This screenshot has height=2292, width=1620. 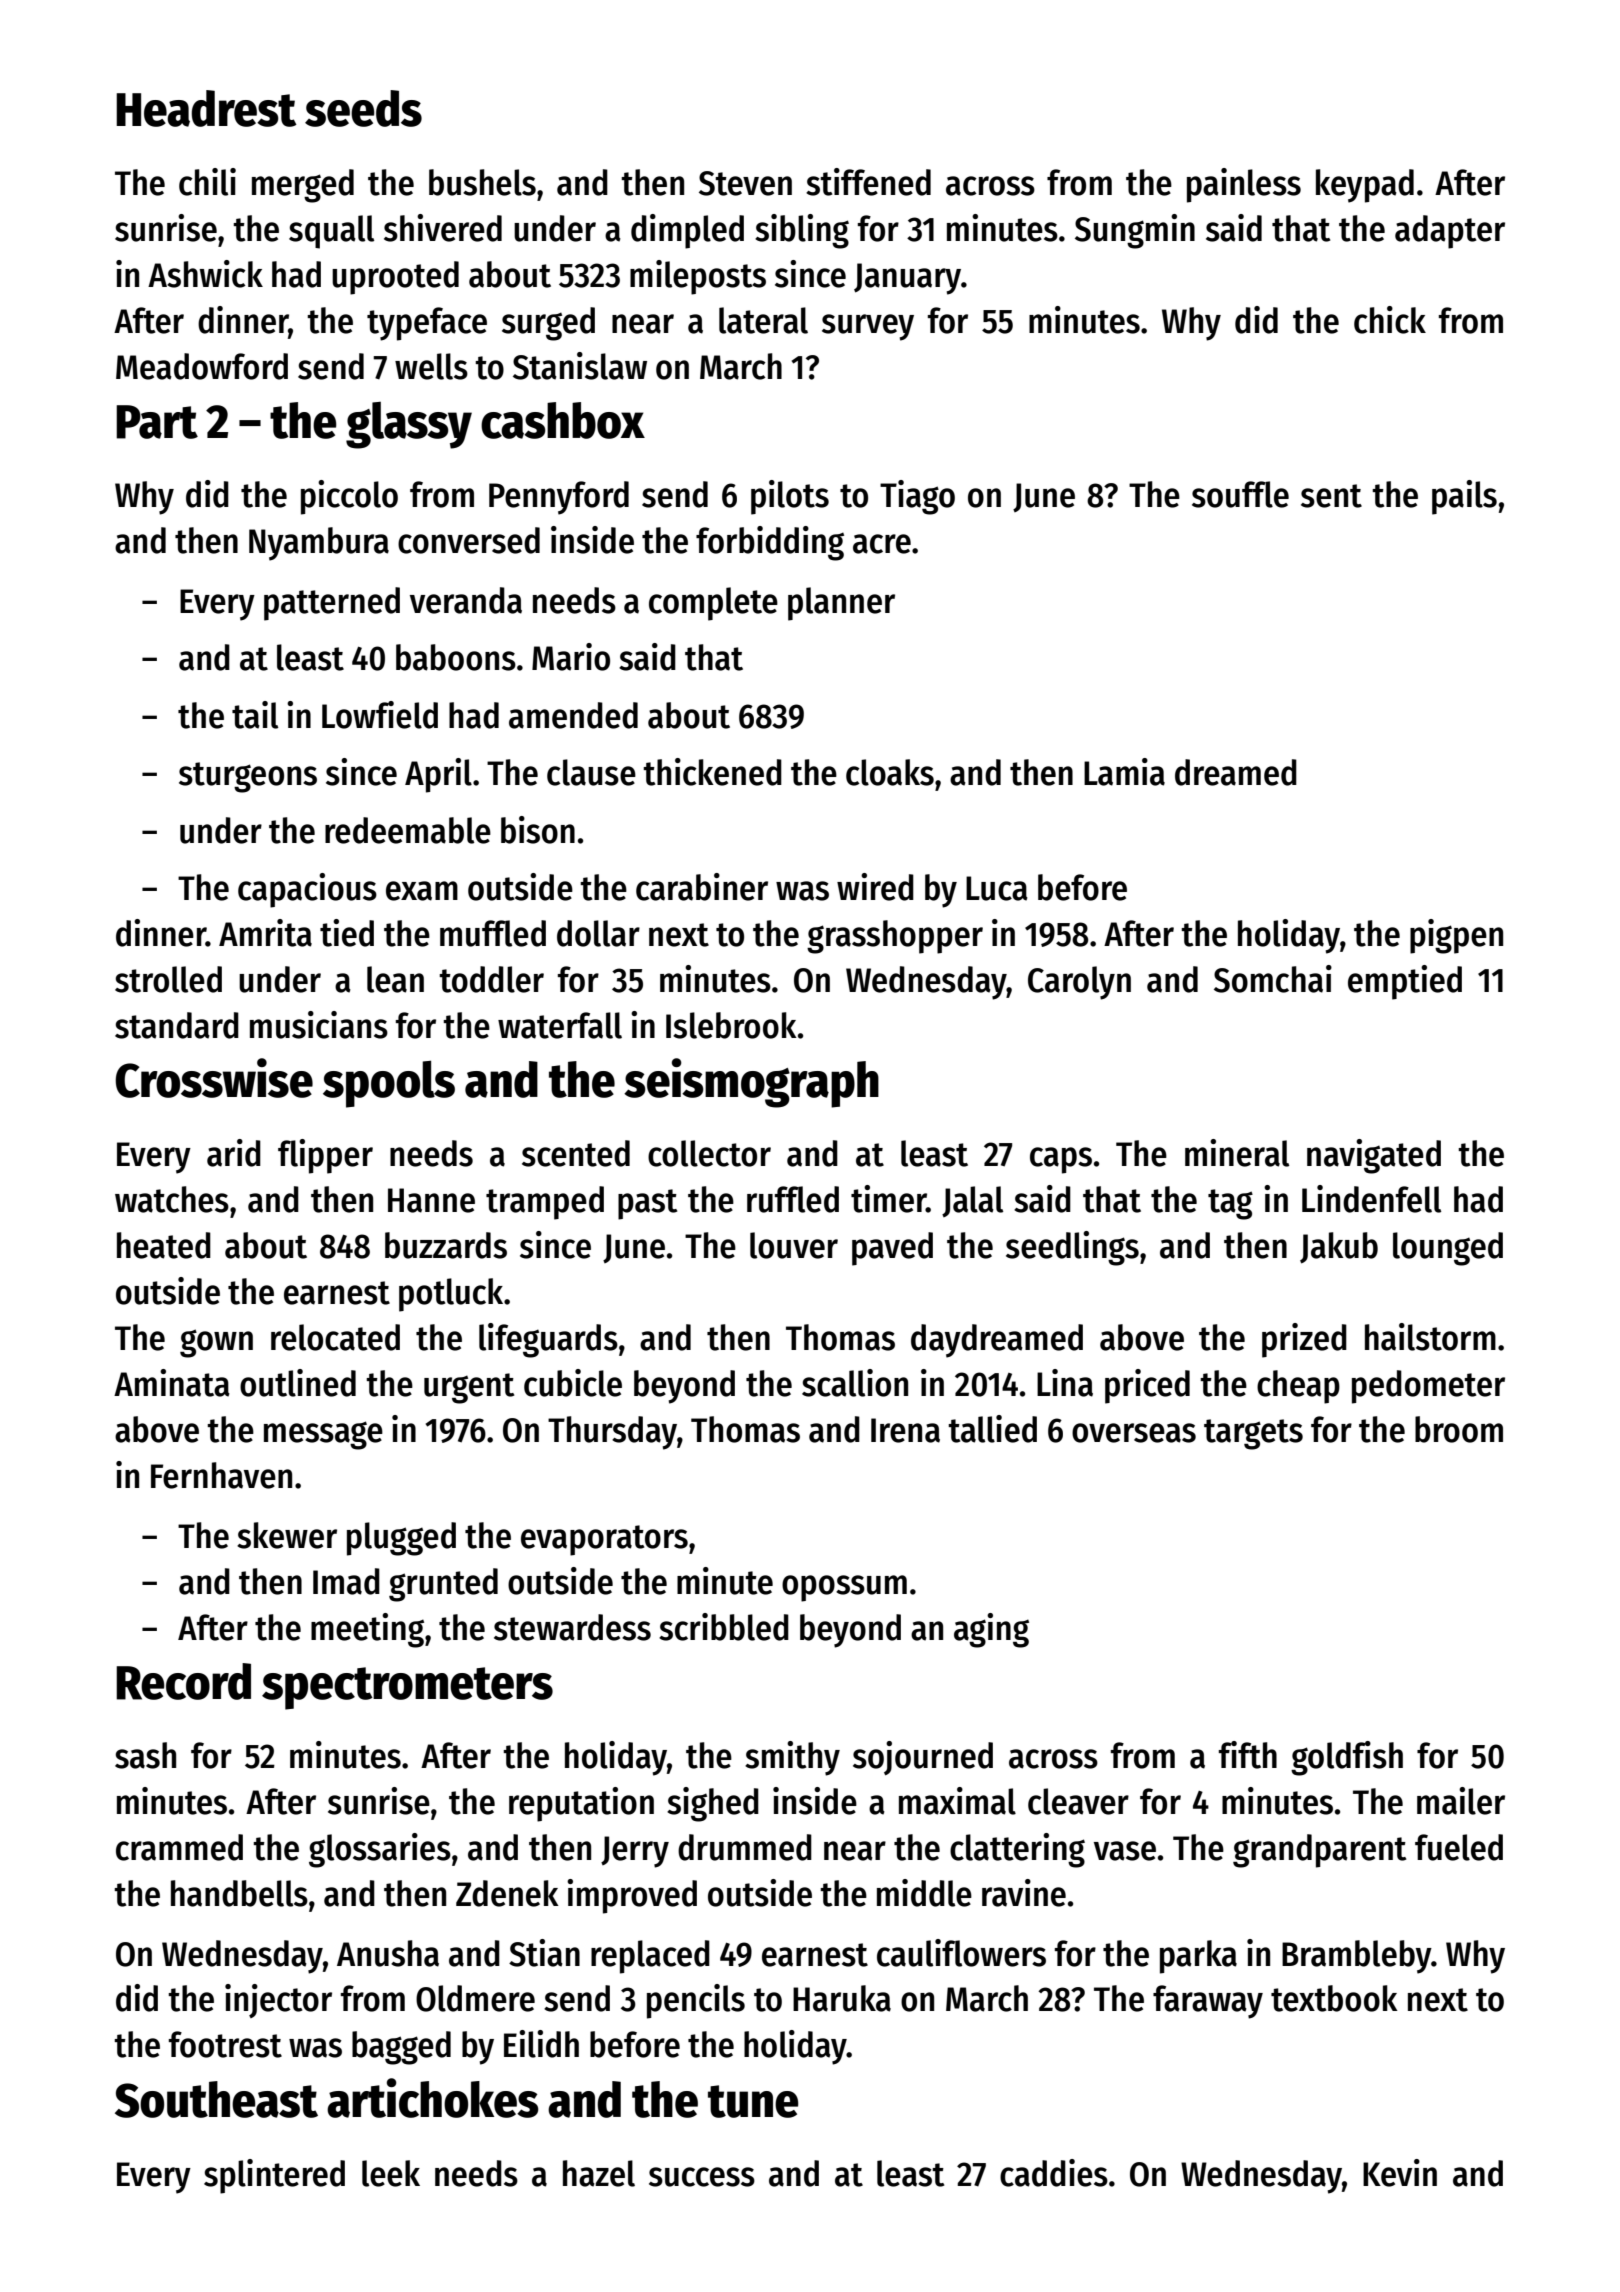 I want to click on seeds, so click(x=363, y=108).
